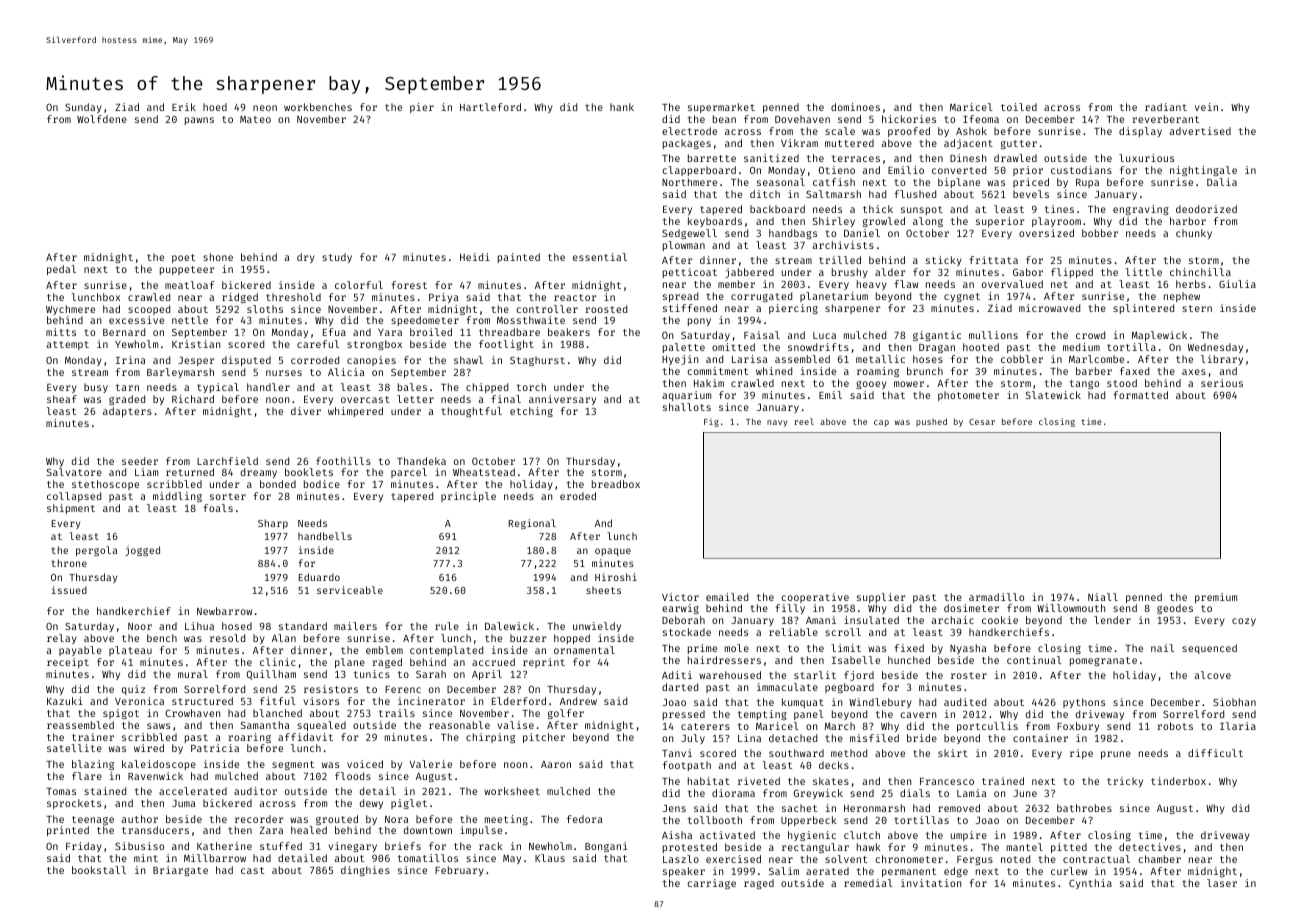 This screenshot has height=924, width=1308. Describe the element at coordinates (689, 182) in the screenshot. I see `Northmere` at that location.
